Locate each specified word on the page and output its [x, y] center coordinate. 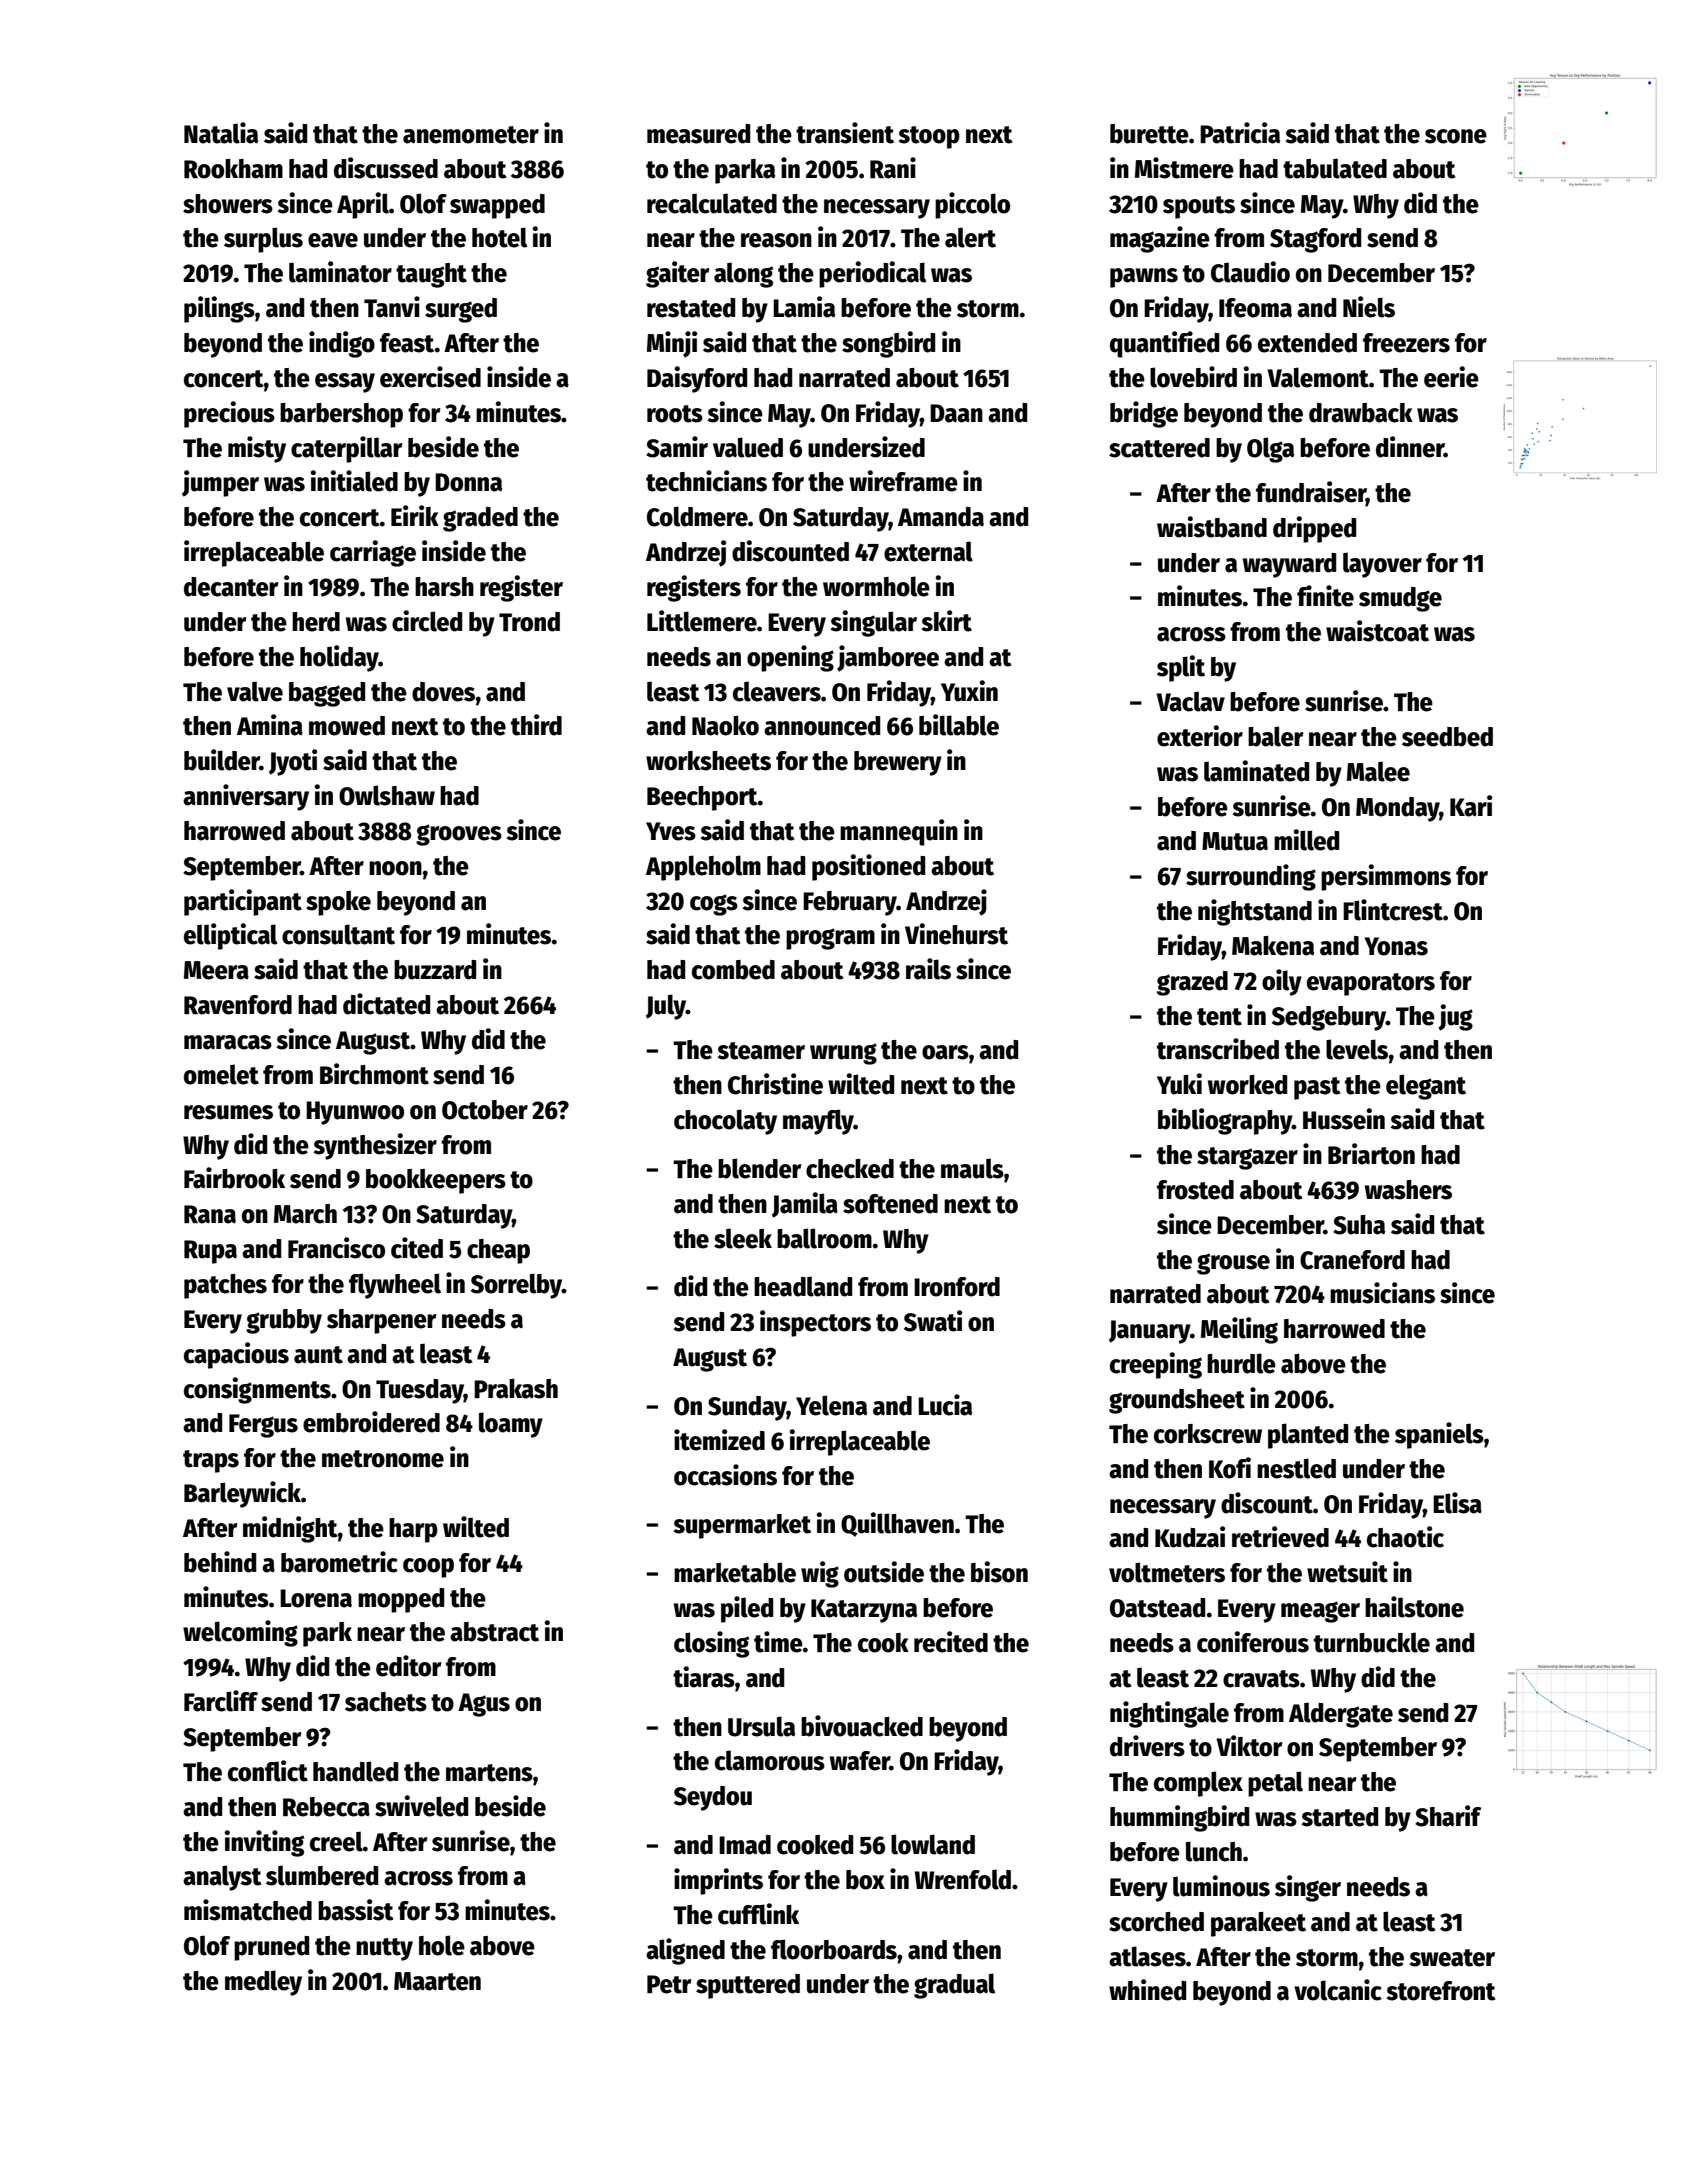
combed [733, 970]
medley [263, 1983]
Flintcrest [1393, 910]
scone [1456, 136]
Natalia [221, 133]
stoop [929, 137]
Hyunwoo [355, 1113]
